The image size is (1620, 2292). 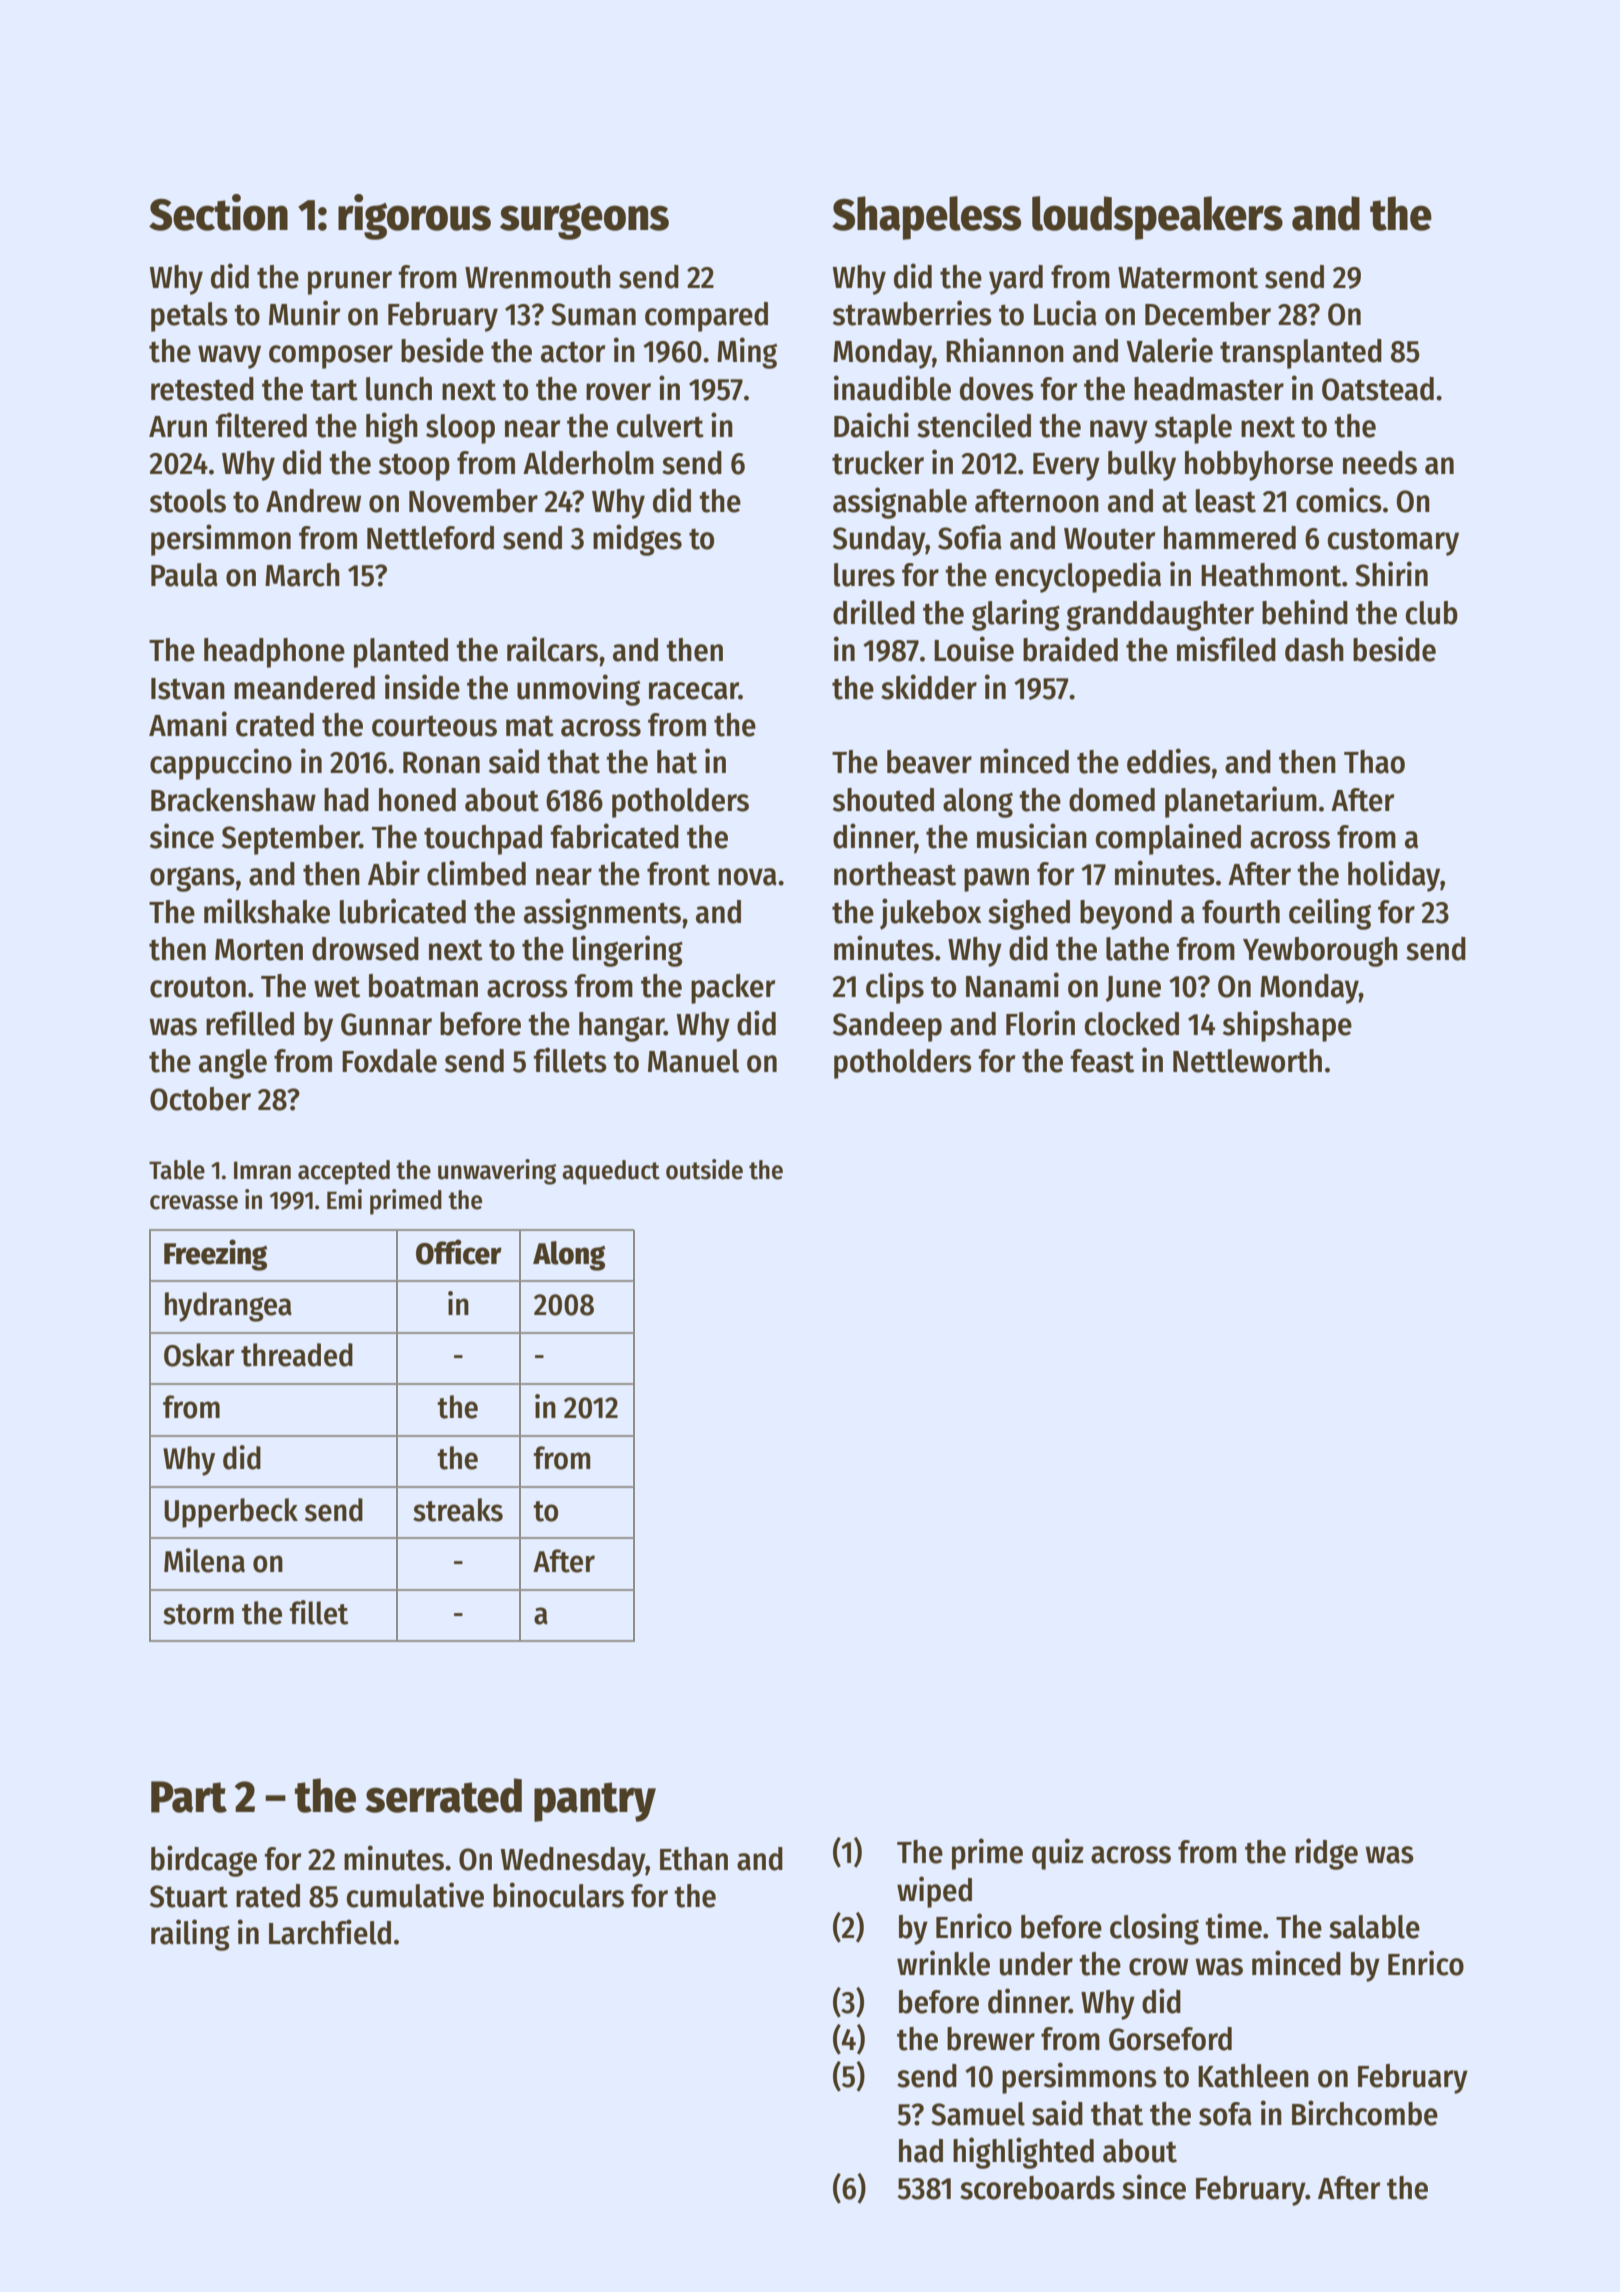 I want to click on Samuel, so click(x=978, y=2114).
